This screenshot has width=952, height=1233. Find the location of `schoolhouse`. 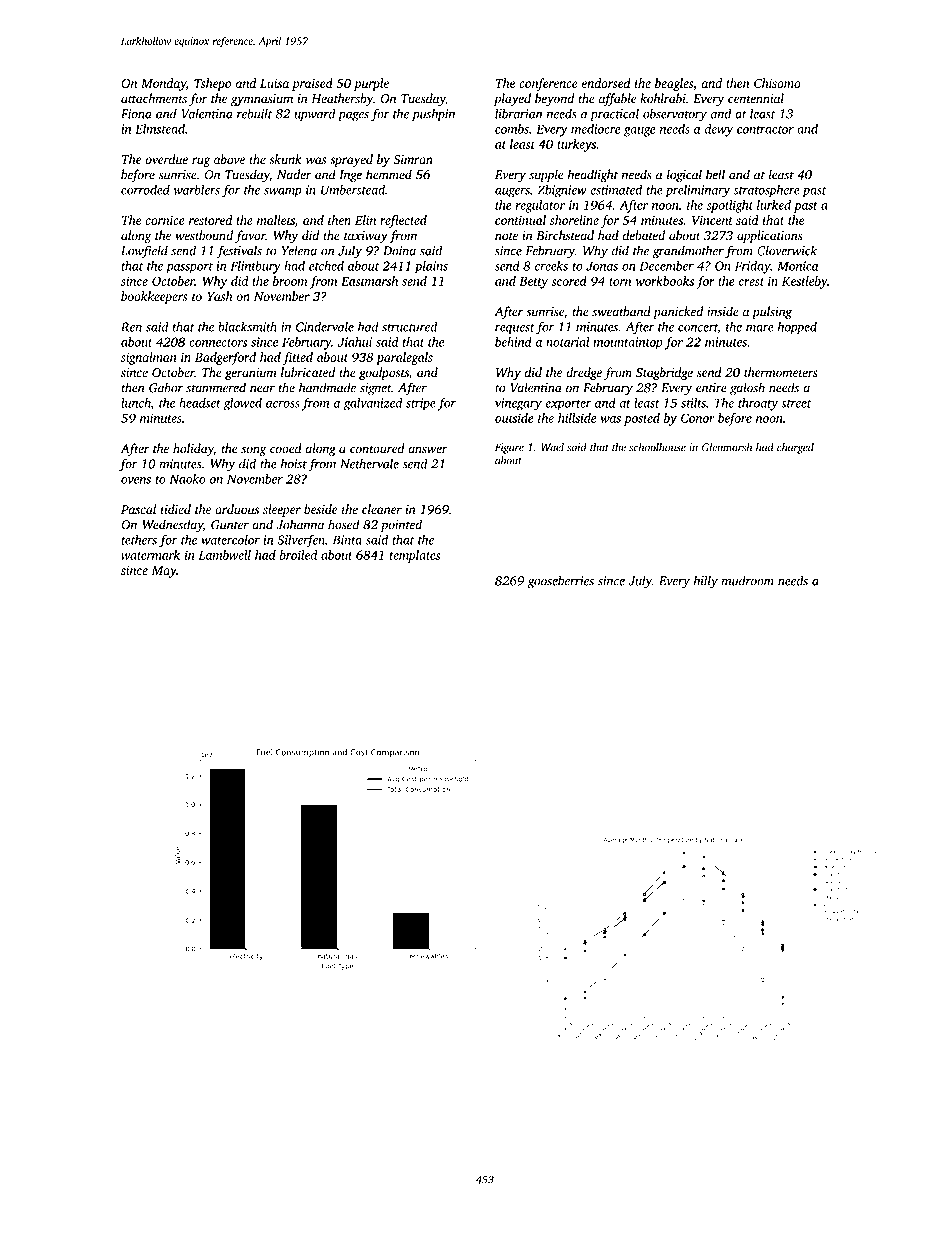

schoolhouse is located at coordinates (657, 447).
